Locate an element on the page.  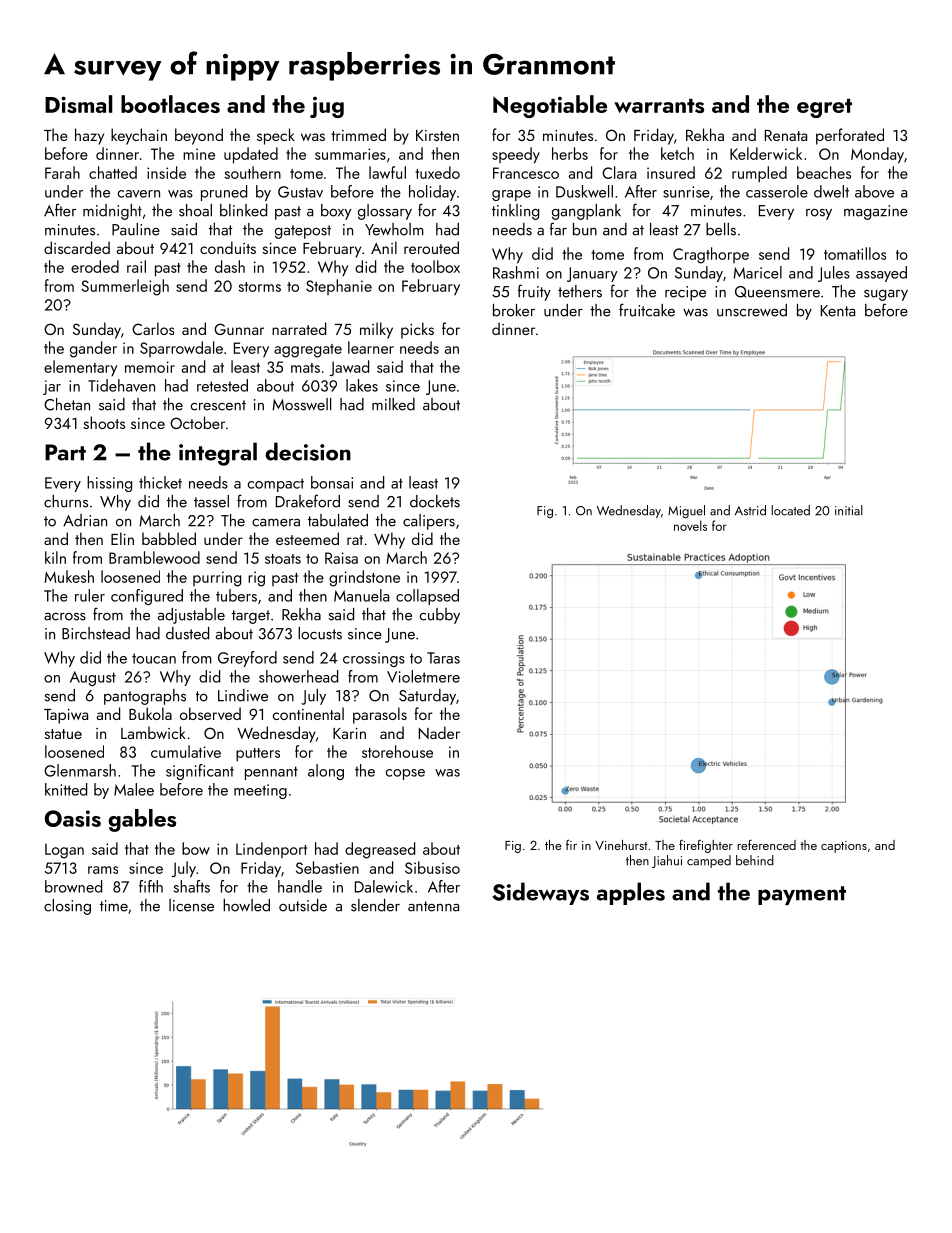
Kenta is located at coordinates (838, 311).
